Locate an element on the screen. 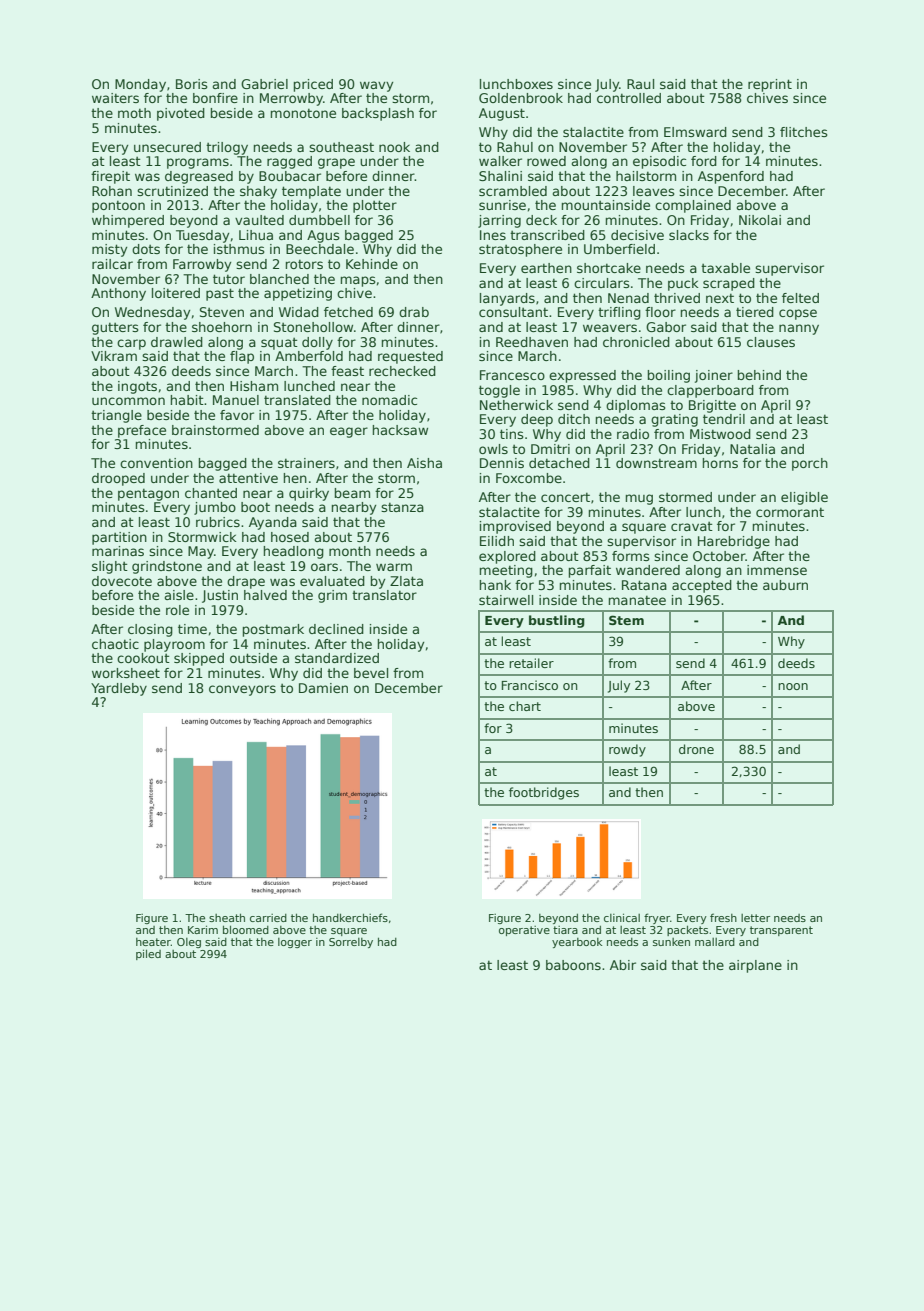  drape is located at coordinates (246, 582).
